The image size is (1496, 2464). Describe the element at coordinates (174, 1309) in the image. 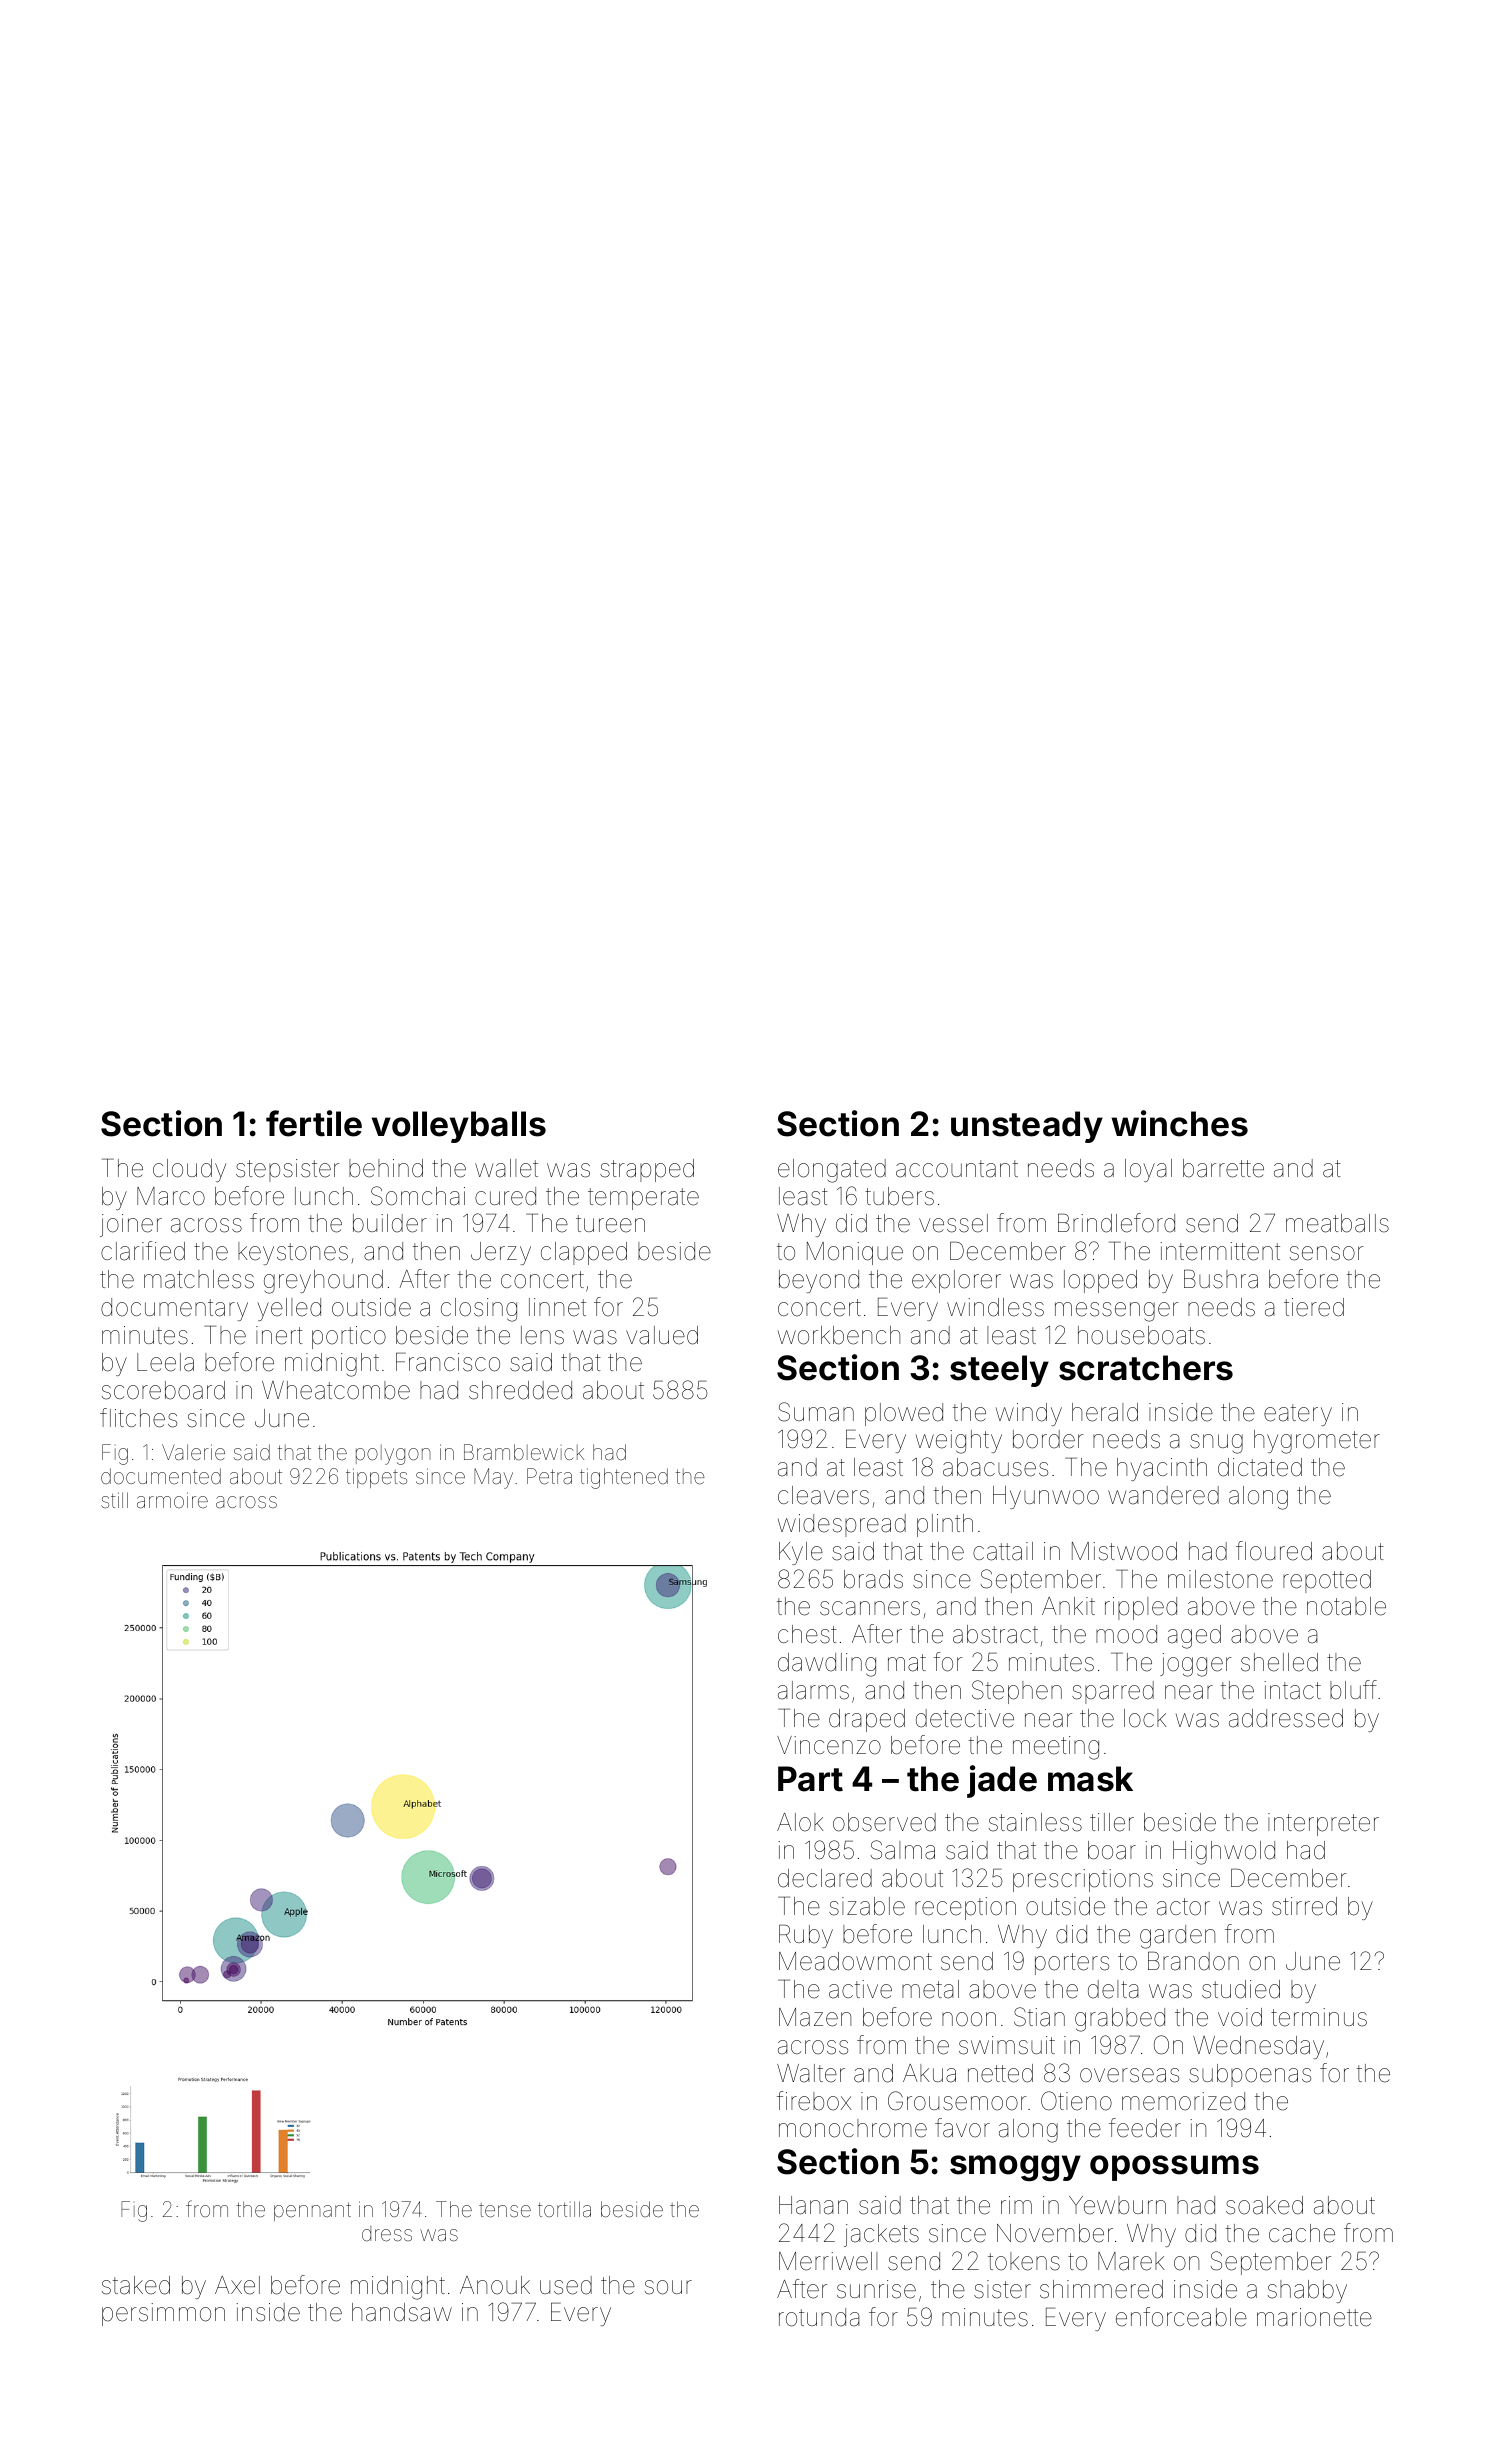

I see `documentary` at that location.
